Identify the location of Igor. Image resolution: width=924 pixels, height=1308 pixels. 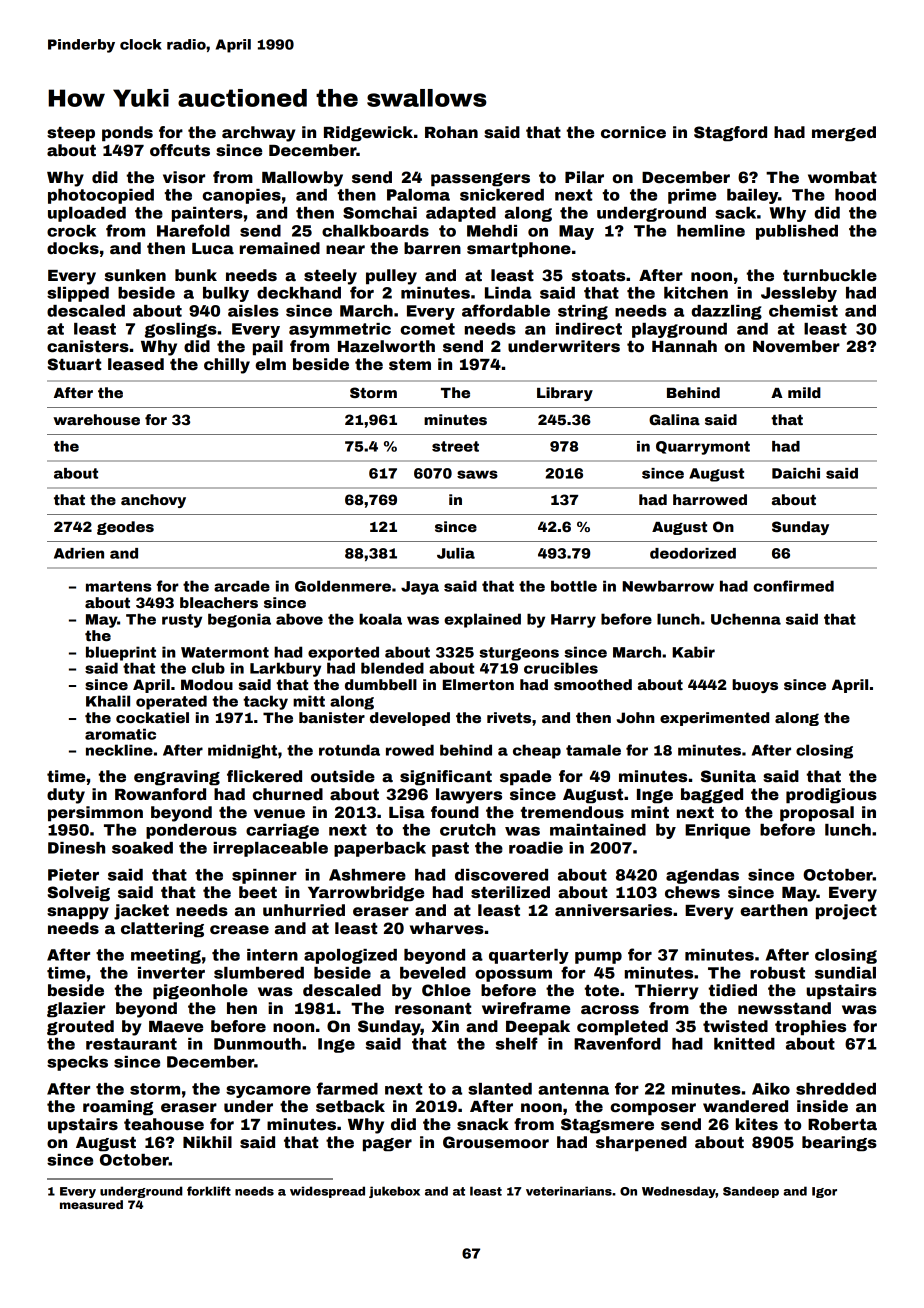
(824, 1192).
